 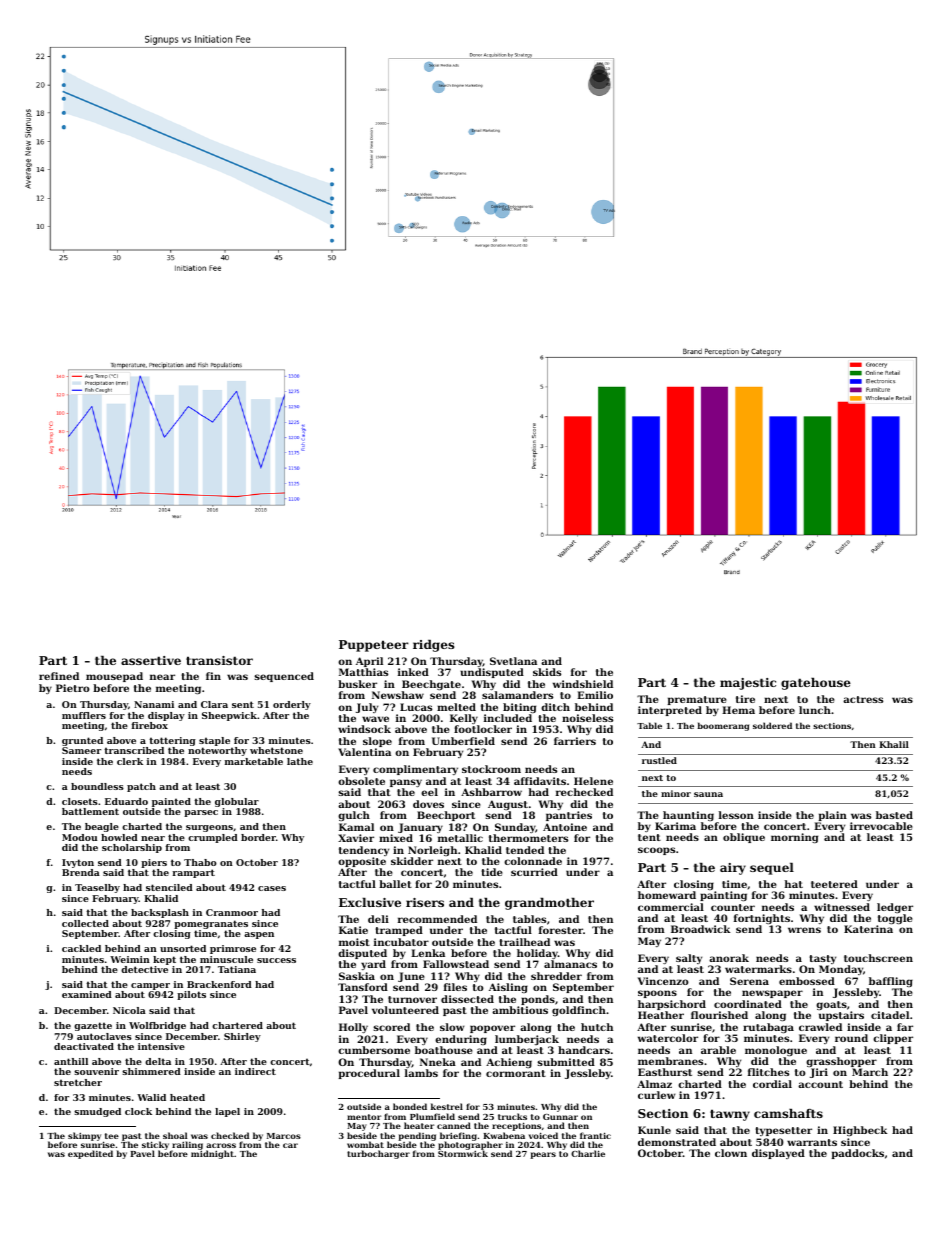 What do you see at coordinates (543, 1155) in the screenshot?
I see `pears` at bounding box center [543, 1155].
